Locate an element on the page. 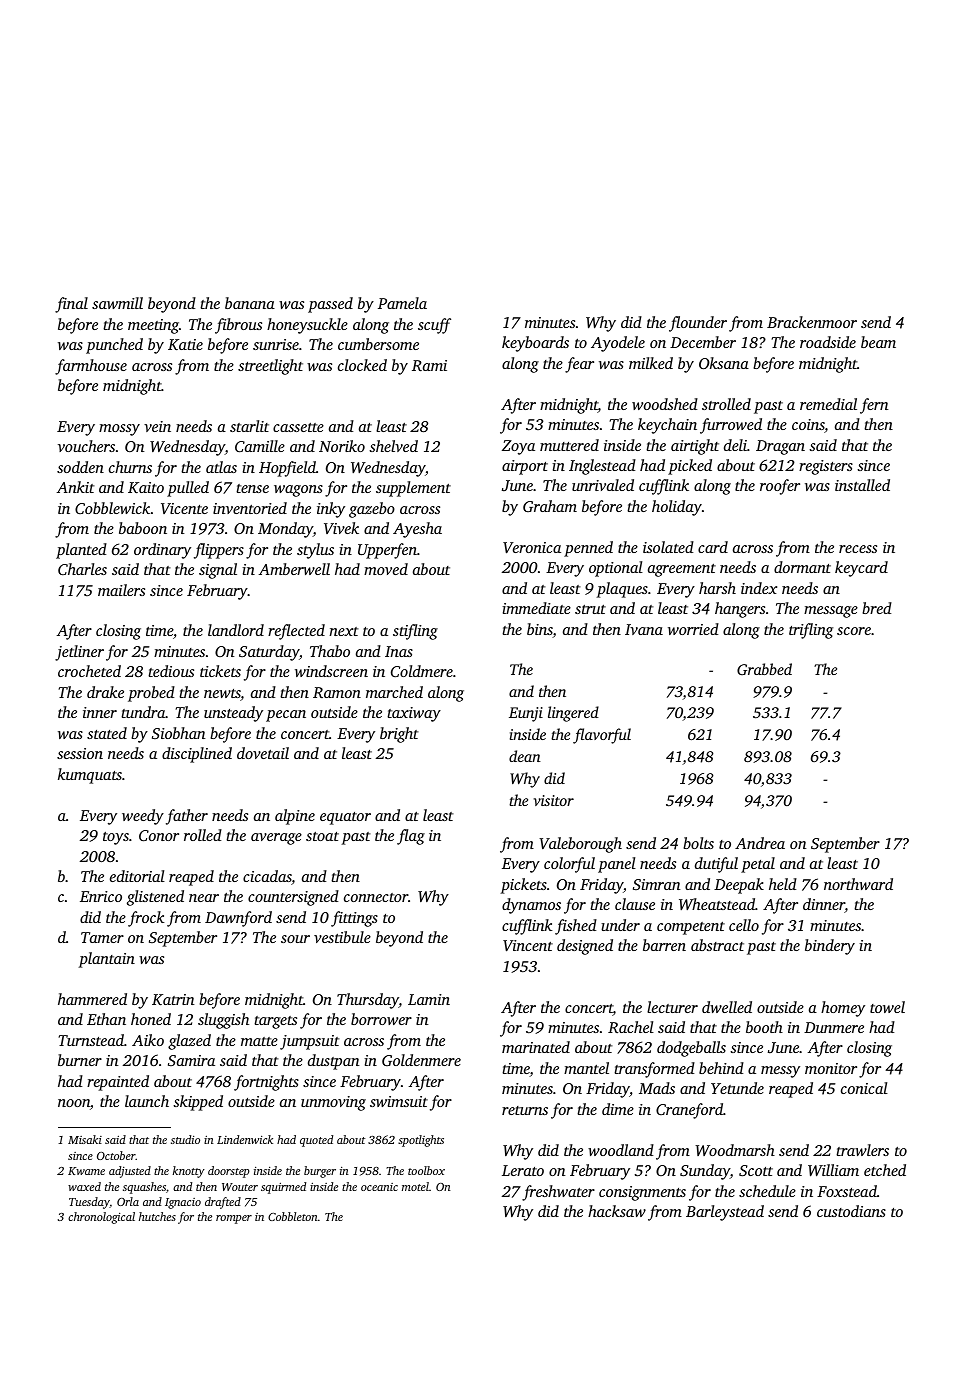 The width and height of the document is (967, 1373). bins is located at coordinates (540, 630).
